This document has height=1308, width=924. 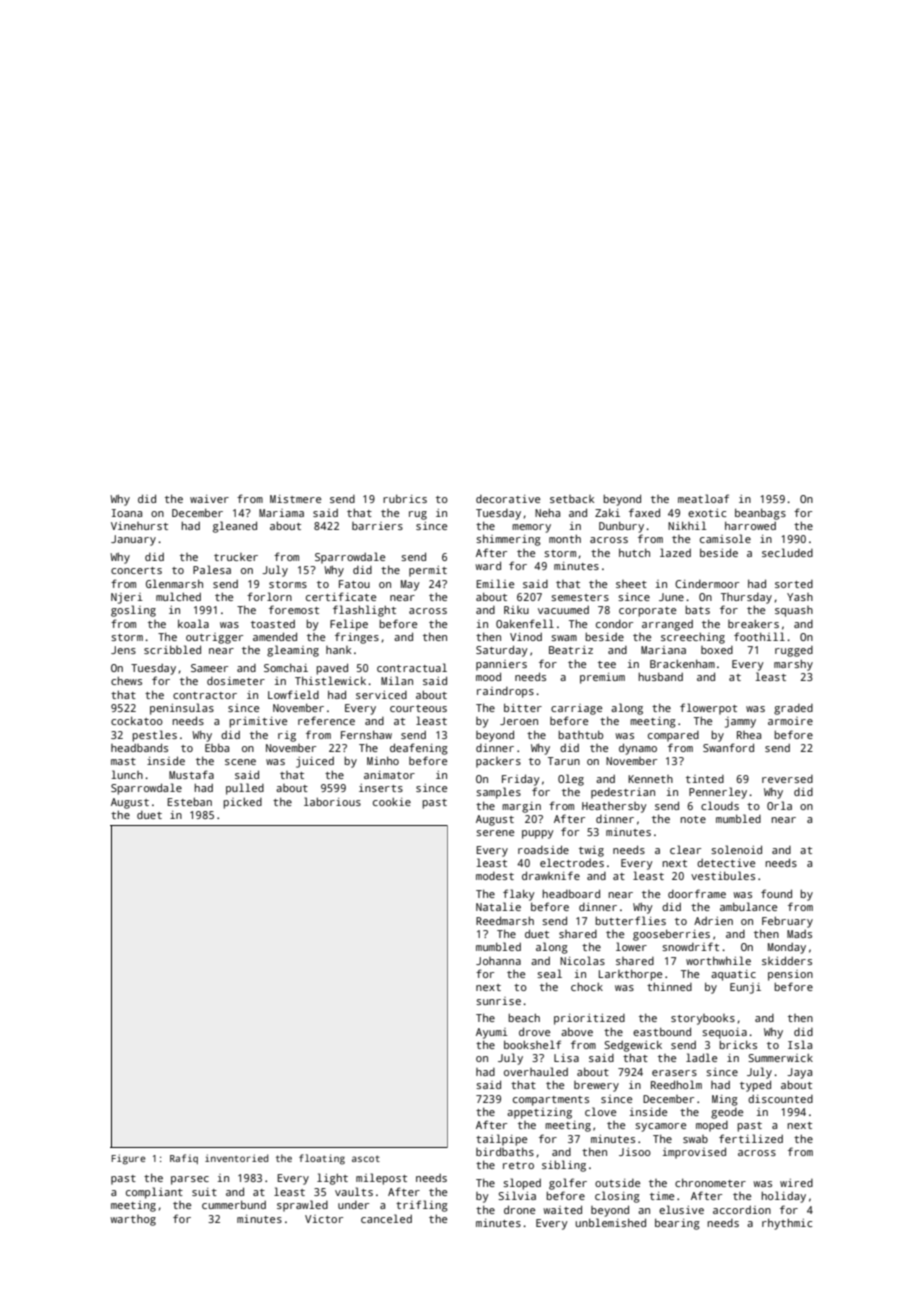 I want to click on fertilized, so click(x=751, y=1138).
